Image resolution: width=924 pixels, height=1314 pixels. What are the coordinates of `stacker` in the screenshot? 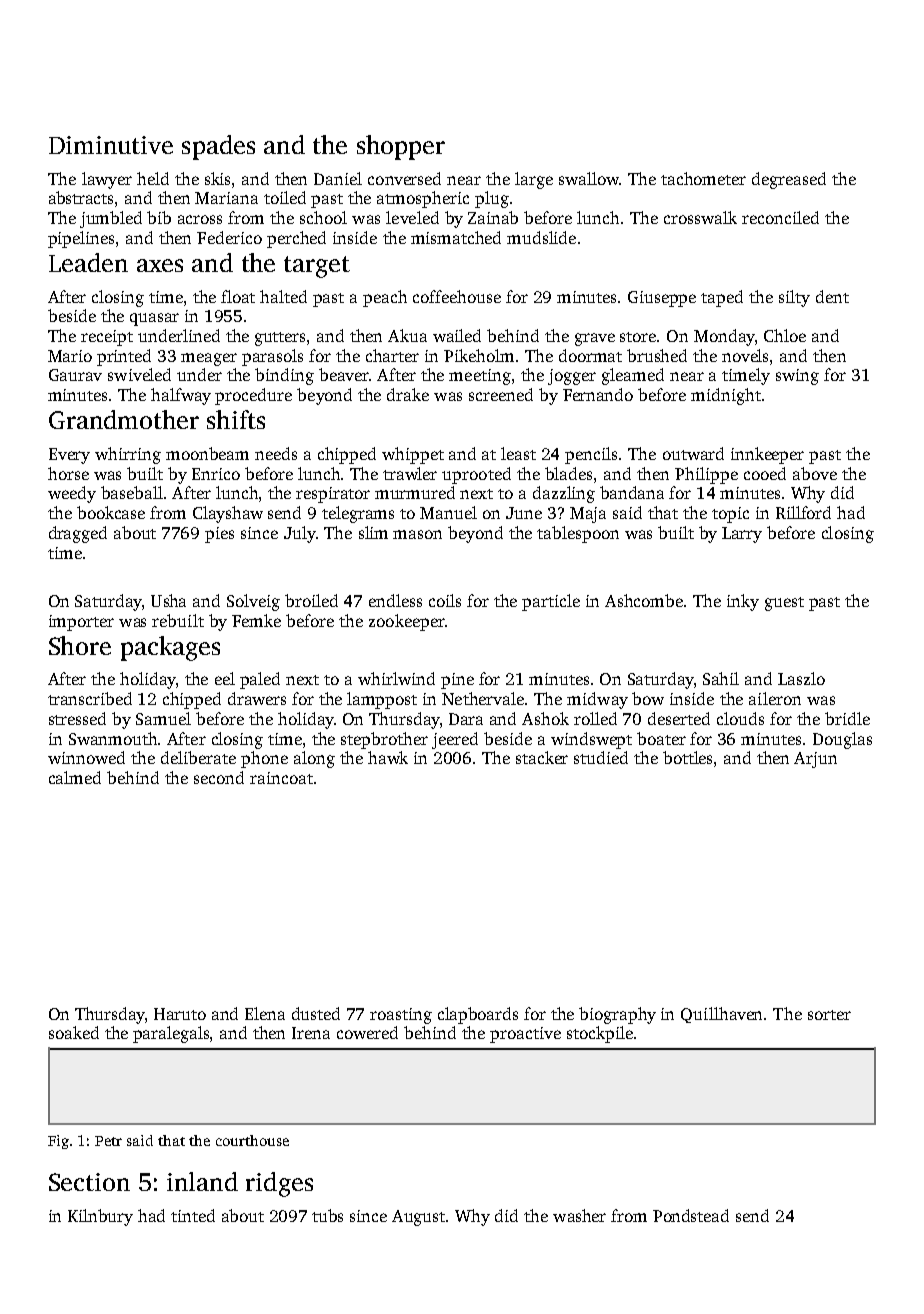 It's located at (542, 757).
